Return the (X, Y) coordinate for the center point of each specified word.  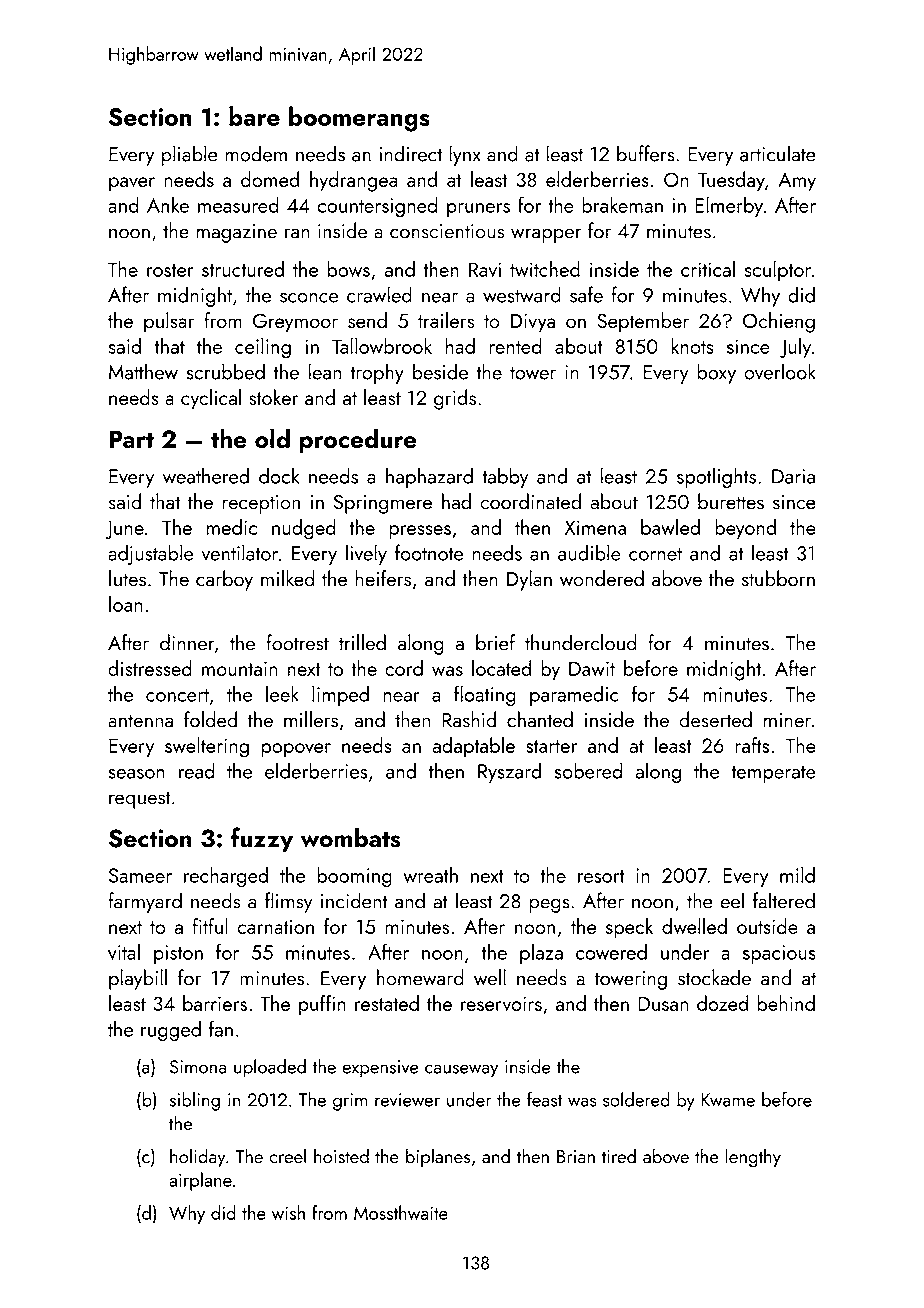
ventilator (239, 552)
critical (708, 268)
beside (440, 371)
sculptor (778, 270)
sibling (195, 1101)
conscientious (447, 231)
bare (254, 116)
